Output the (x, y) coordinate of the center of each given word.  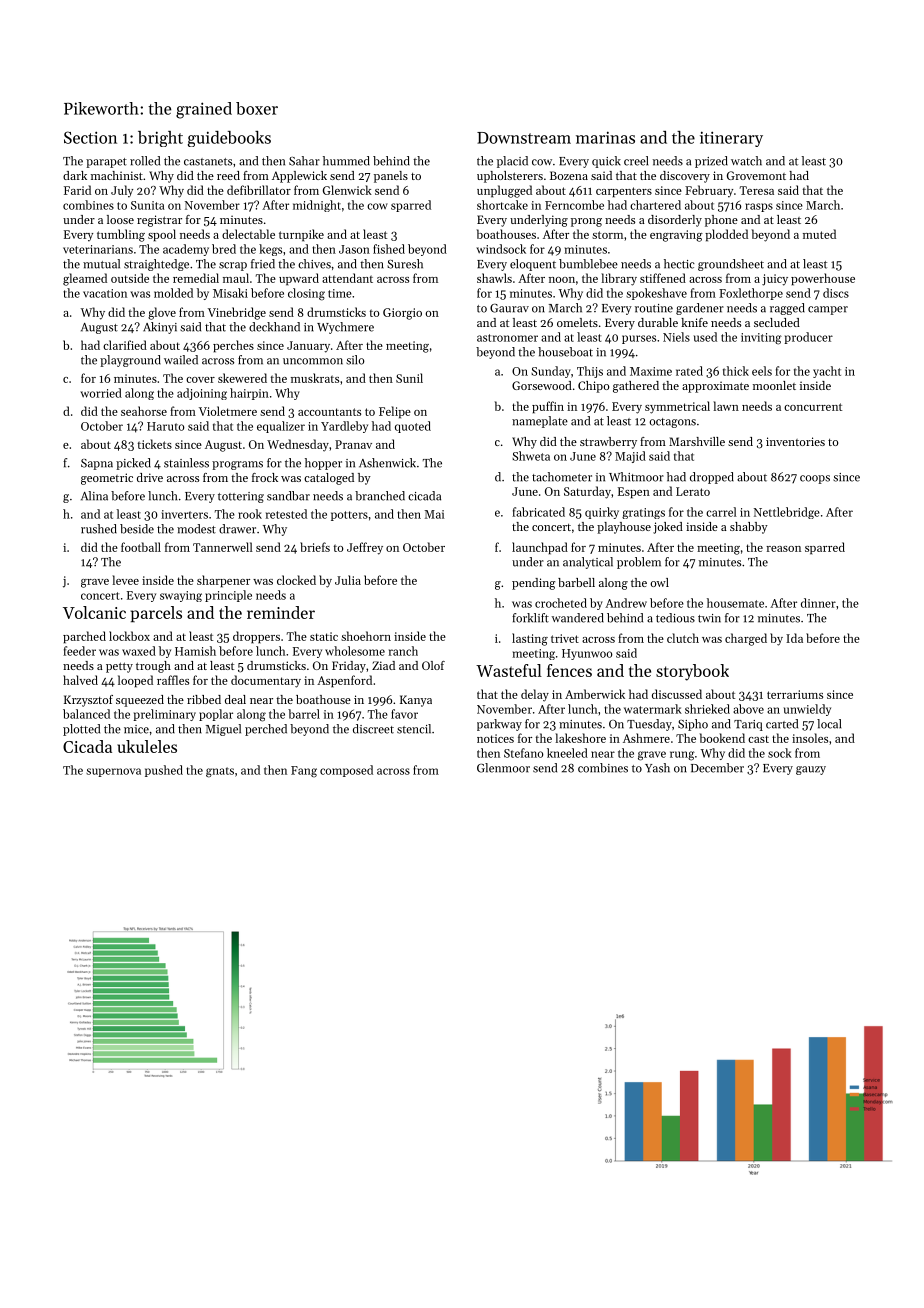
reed (228, 175)
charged (746, 639)
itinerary (731, 139)
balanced (86, 714)
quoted (413, 427)
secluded (777, 322)
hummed (346, 161)
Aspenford (344, 681)
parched (84, 637)
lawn (726, 406)
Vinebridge (237, 313)
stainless (186, 463)
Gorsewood (542, 385)
